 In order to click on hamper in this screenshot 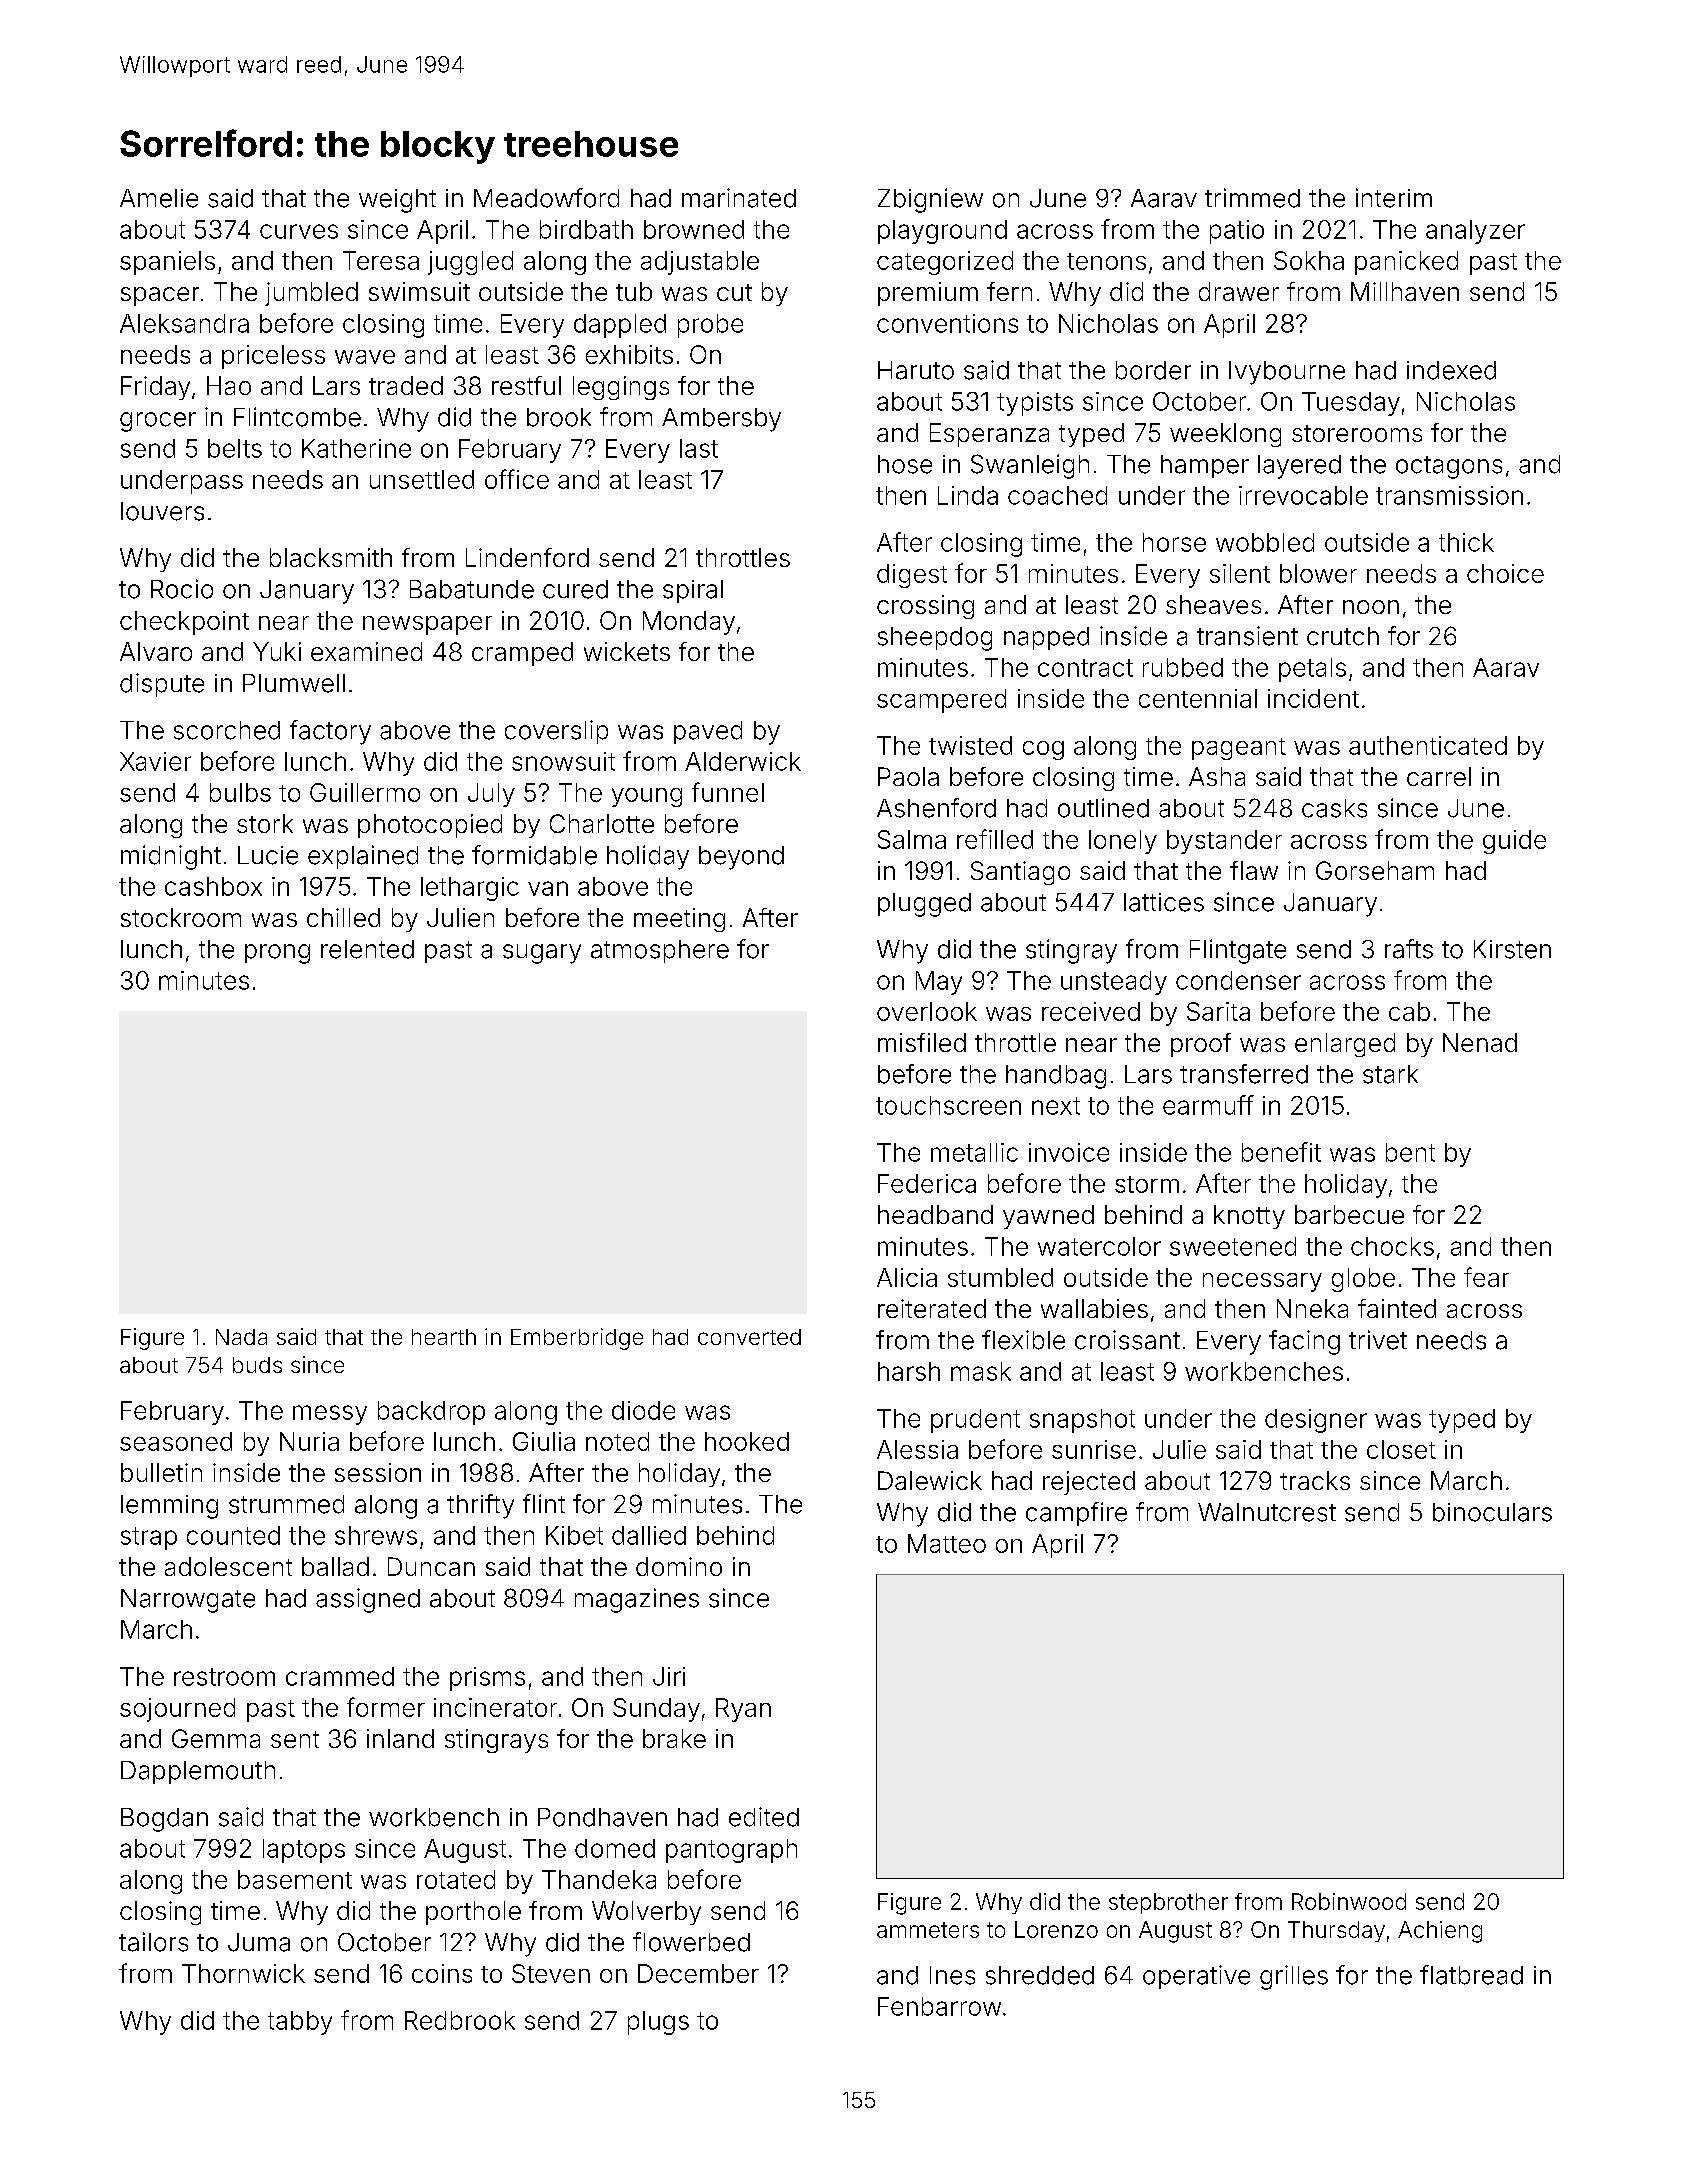, I will do `click(1205, 466)`.
